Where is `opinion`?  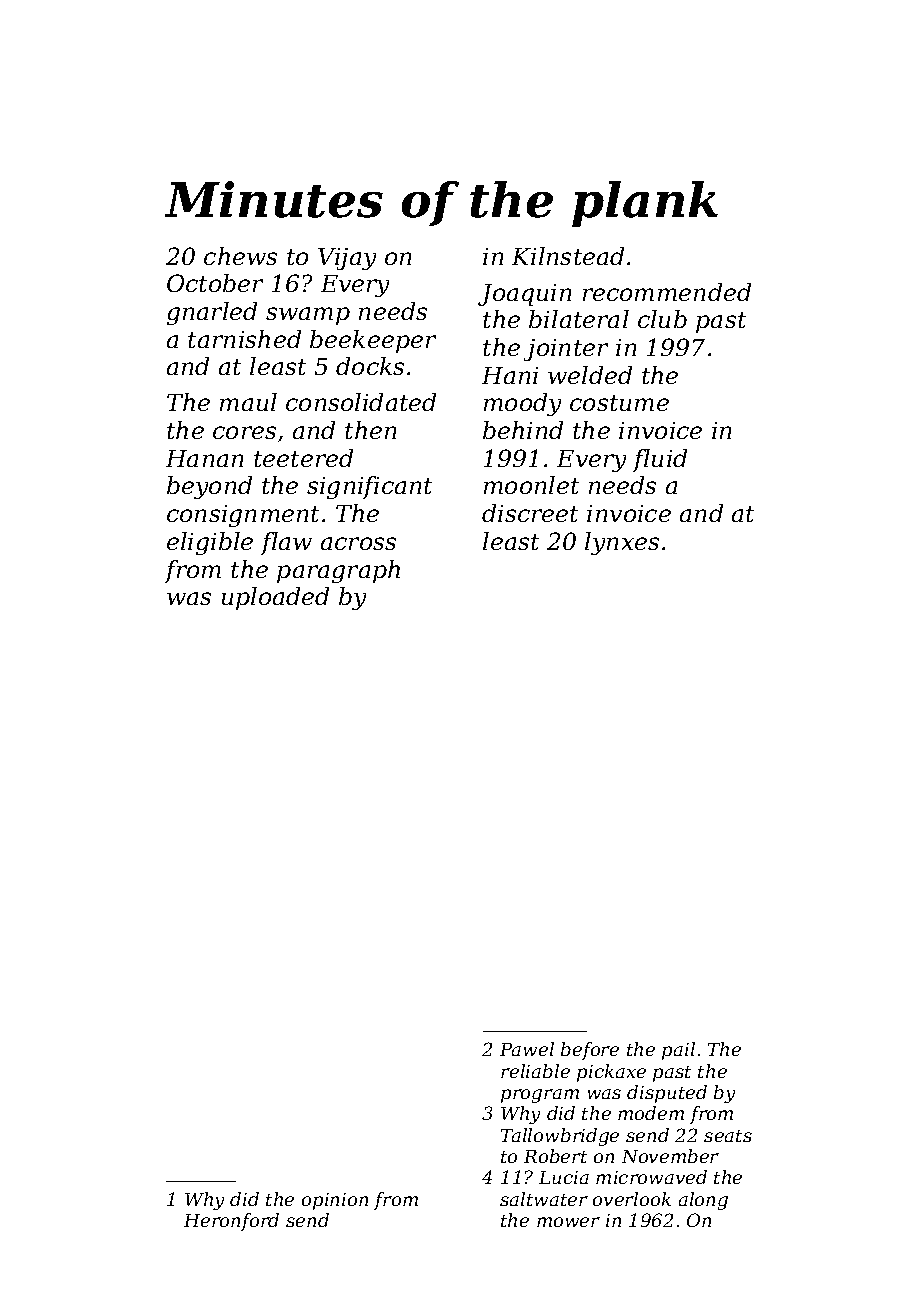
opinion is located at coordinates (335, 1201).
